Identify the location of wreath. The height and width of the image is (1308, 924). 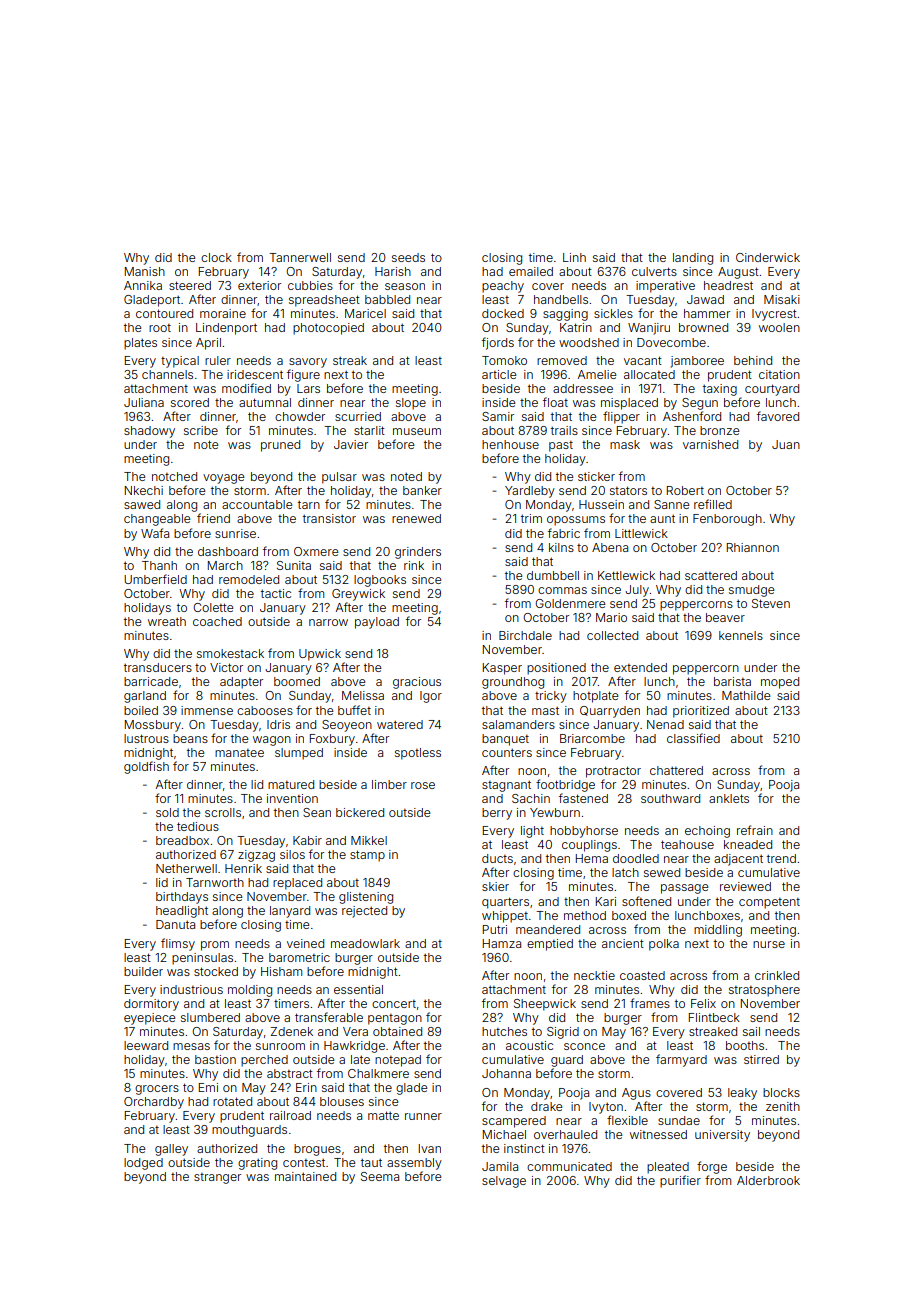
(167, 621).
